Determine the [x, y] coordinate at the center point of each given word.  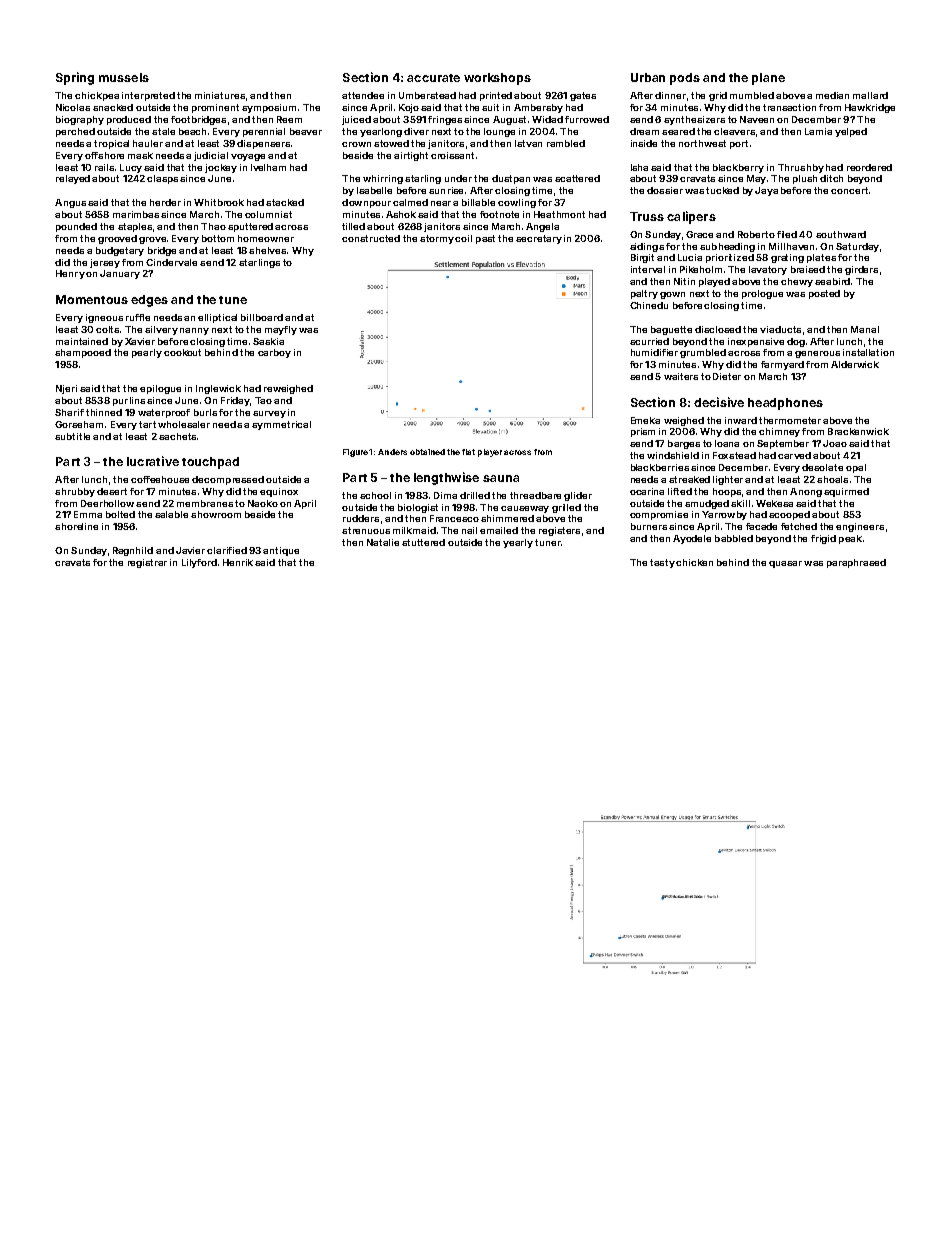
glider [578, 496]
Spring [75, 78]
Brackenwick [858, 431]
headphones [785, 404]
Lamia [818, 131]
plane [768, 79]
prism [643, 432]
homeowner [266, 238]
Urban [648, 77]
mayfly [281, 330]
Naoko [263, 503]
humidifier [654, 352]
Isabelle [374, 190]
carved [794, 455]
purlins [129, 401]
